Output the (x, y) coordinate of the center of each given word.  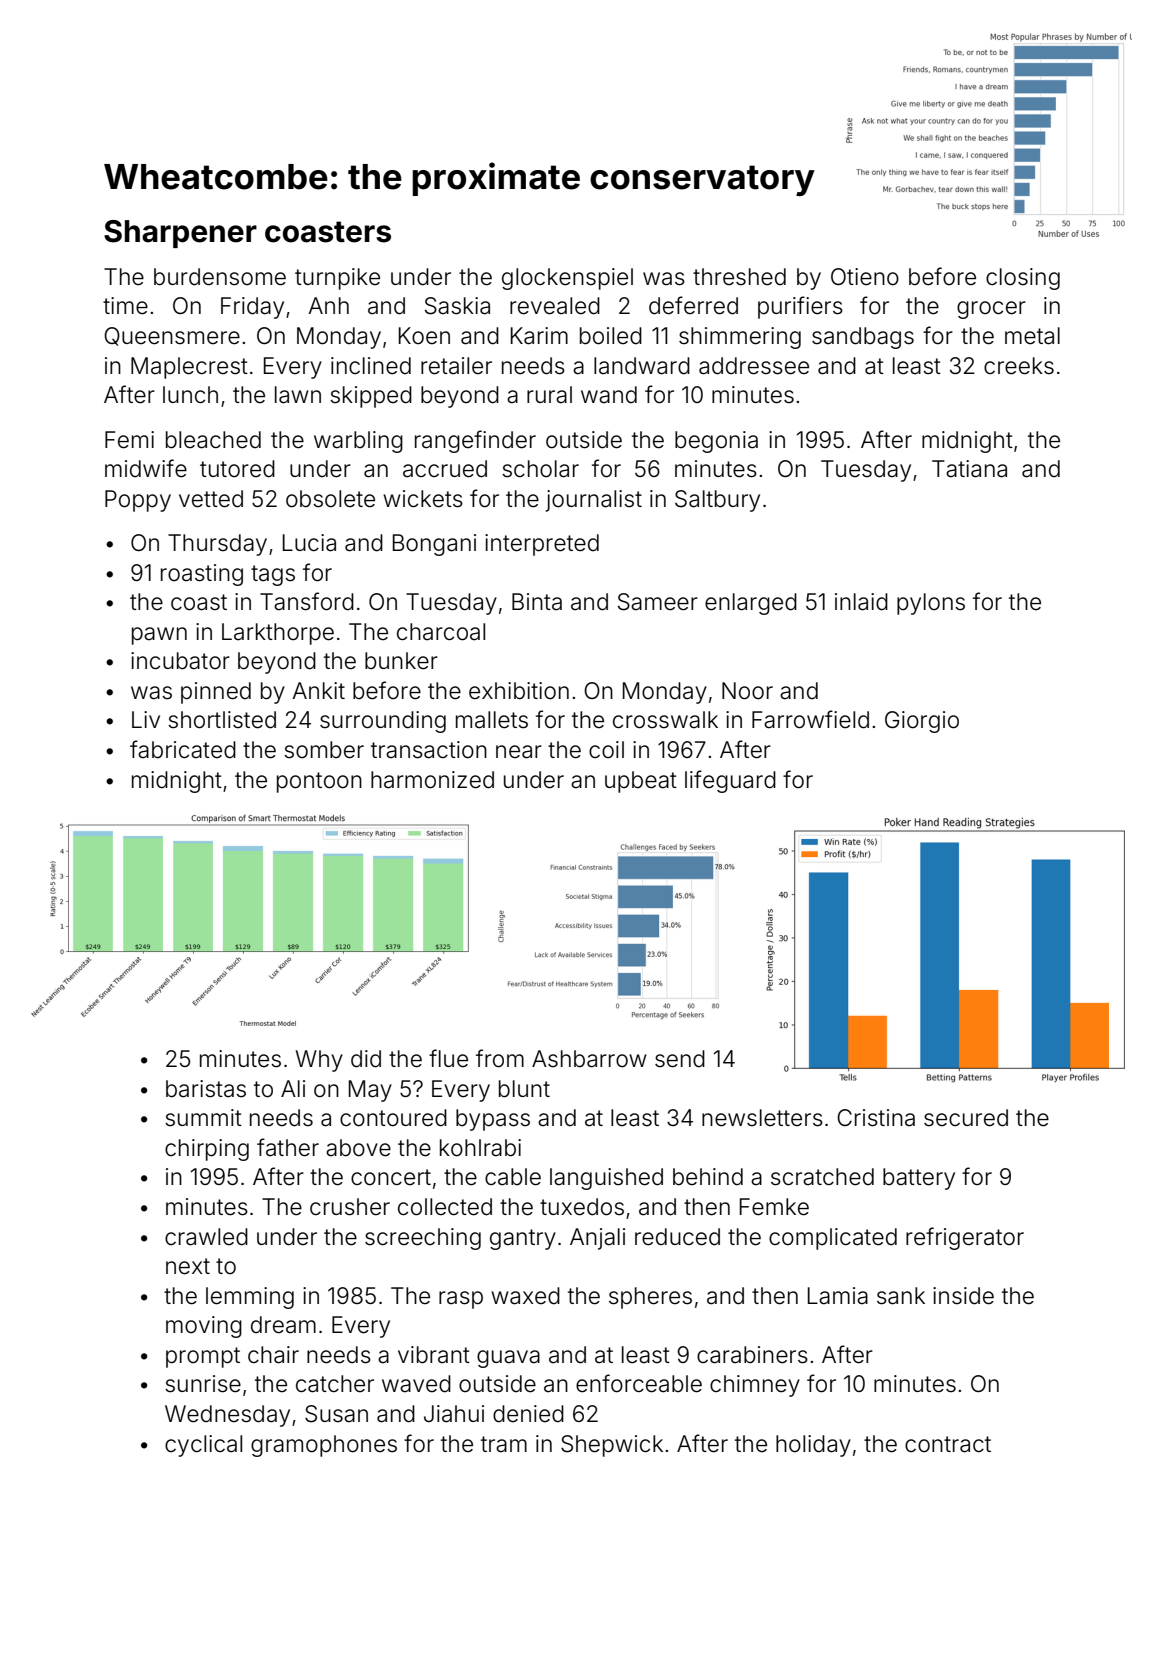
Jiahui (454, 1414)
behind (708, 1177)
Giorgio (922, 722)
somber (324, 750)
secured (966, 1118)
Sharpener (180, 234)
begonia (716, 442)
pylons (931, 604)
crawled (206, 1237)
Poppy (138, 501)
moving (204, 1327)
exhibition (519, 691)
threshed (739, 277)
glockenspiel (567, 279)
